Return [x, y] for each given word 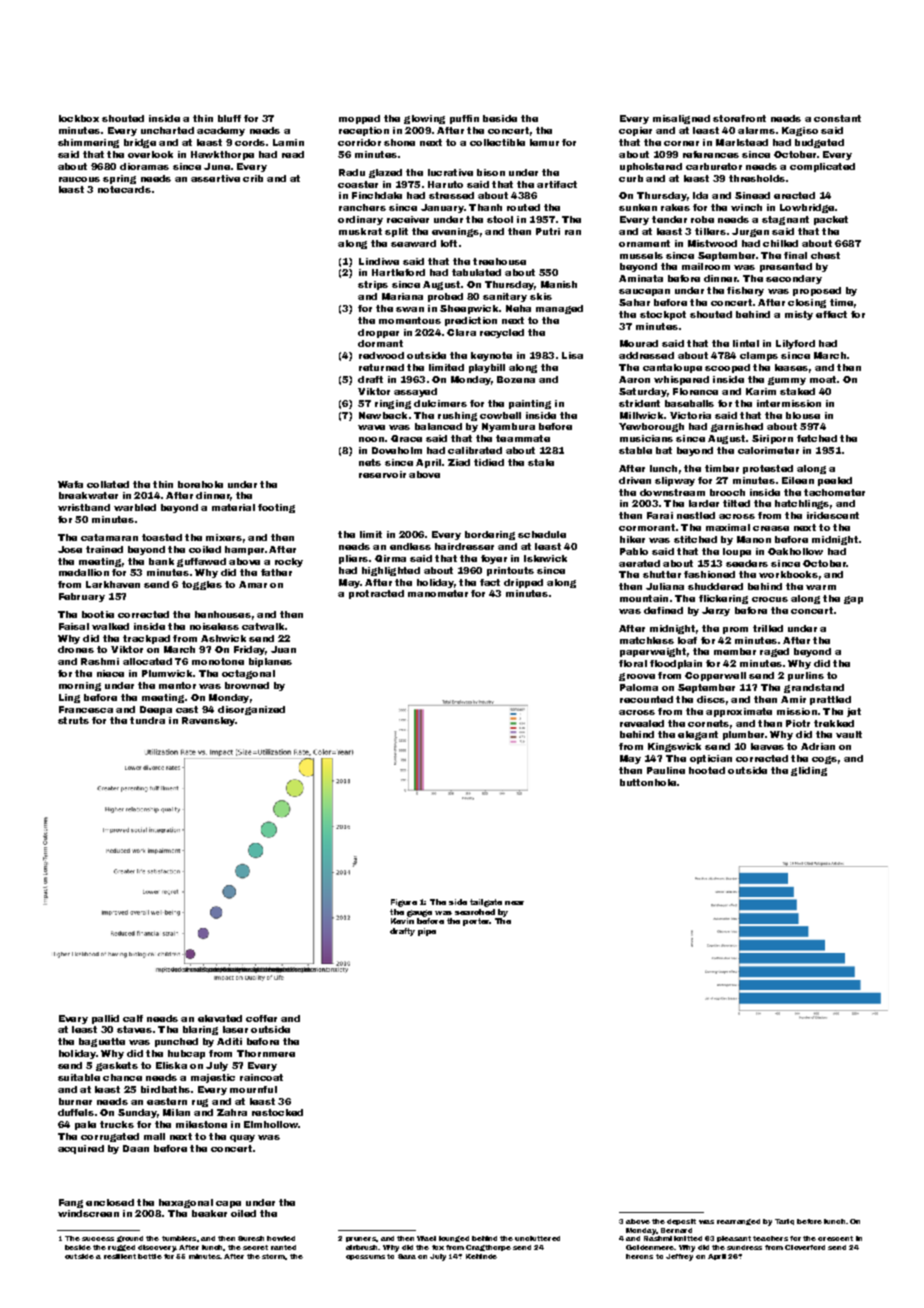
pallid [105, 1019]
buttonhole [648, 782]
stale [541, 462]
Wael [426, 1238]
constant [837, 118]
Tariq [784, 1222]
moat [823, 379]
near [514, 903]
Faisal [74, 626]
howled [281, 1238]
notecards [124, 189]
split [396, 232]
